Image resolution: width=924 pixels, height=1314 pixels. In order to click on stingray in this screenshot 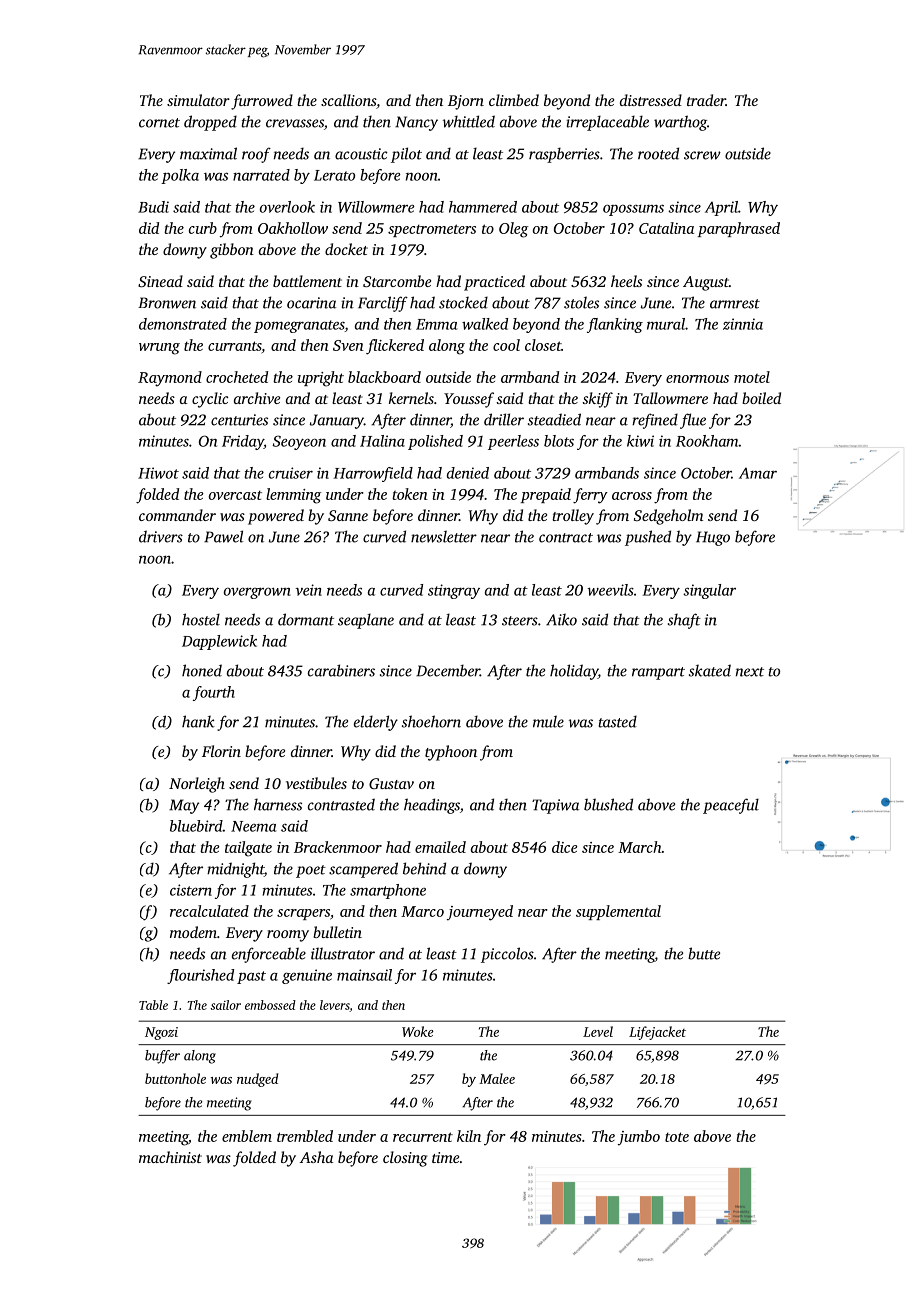, I will do `click(454, 591)`.
